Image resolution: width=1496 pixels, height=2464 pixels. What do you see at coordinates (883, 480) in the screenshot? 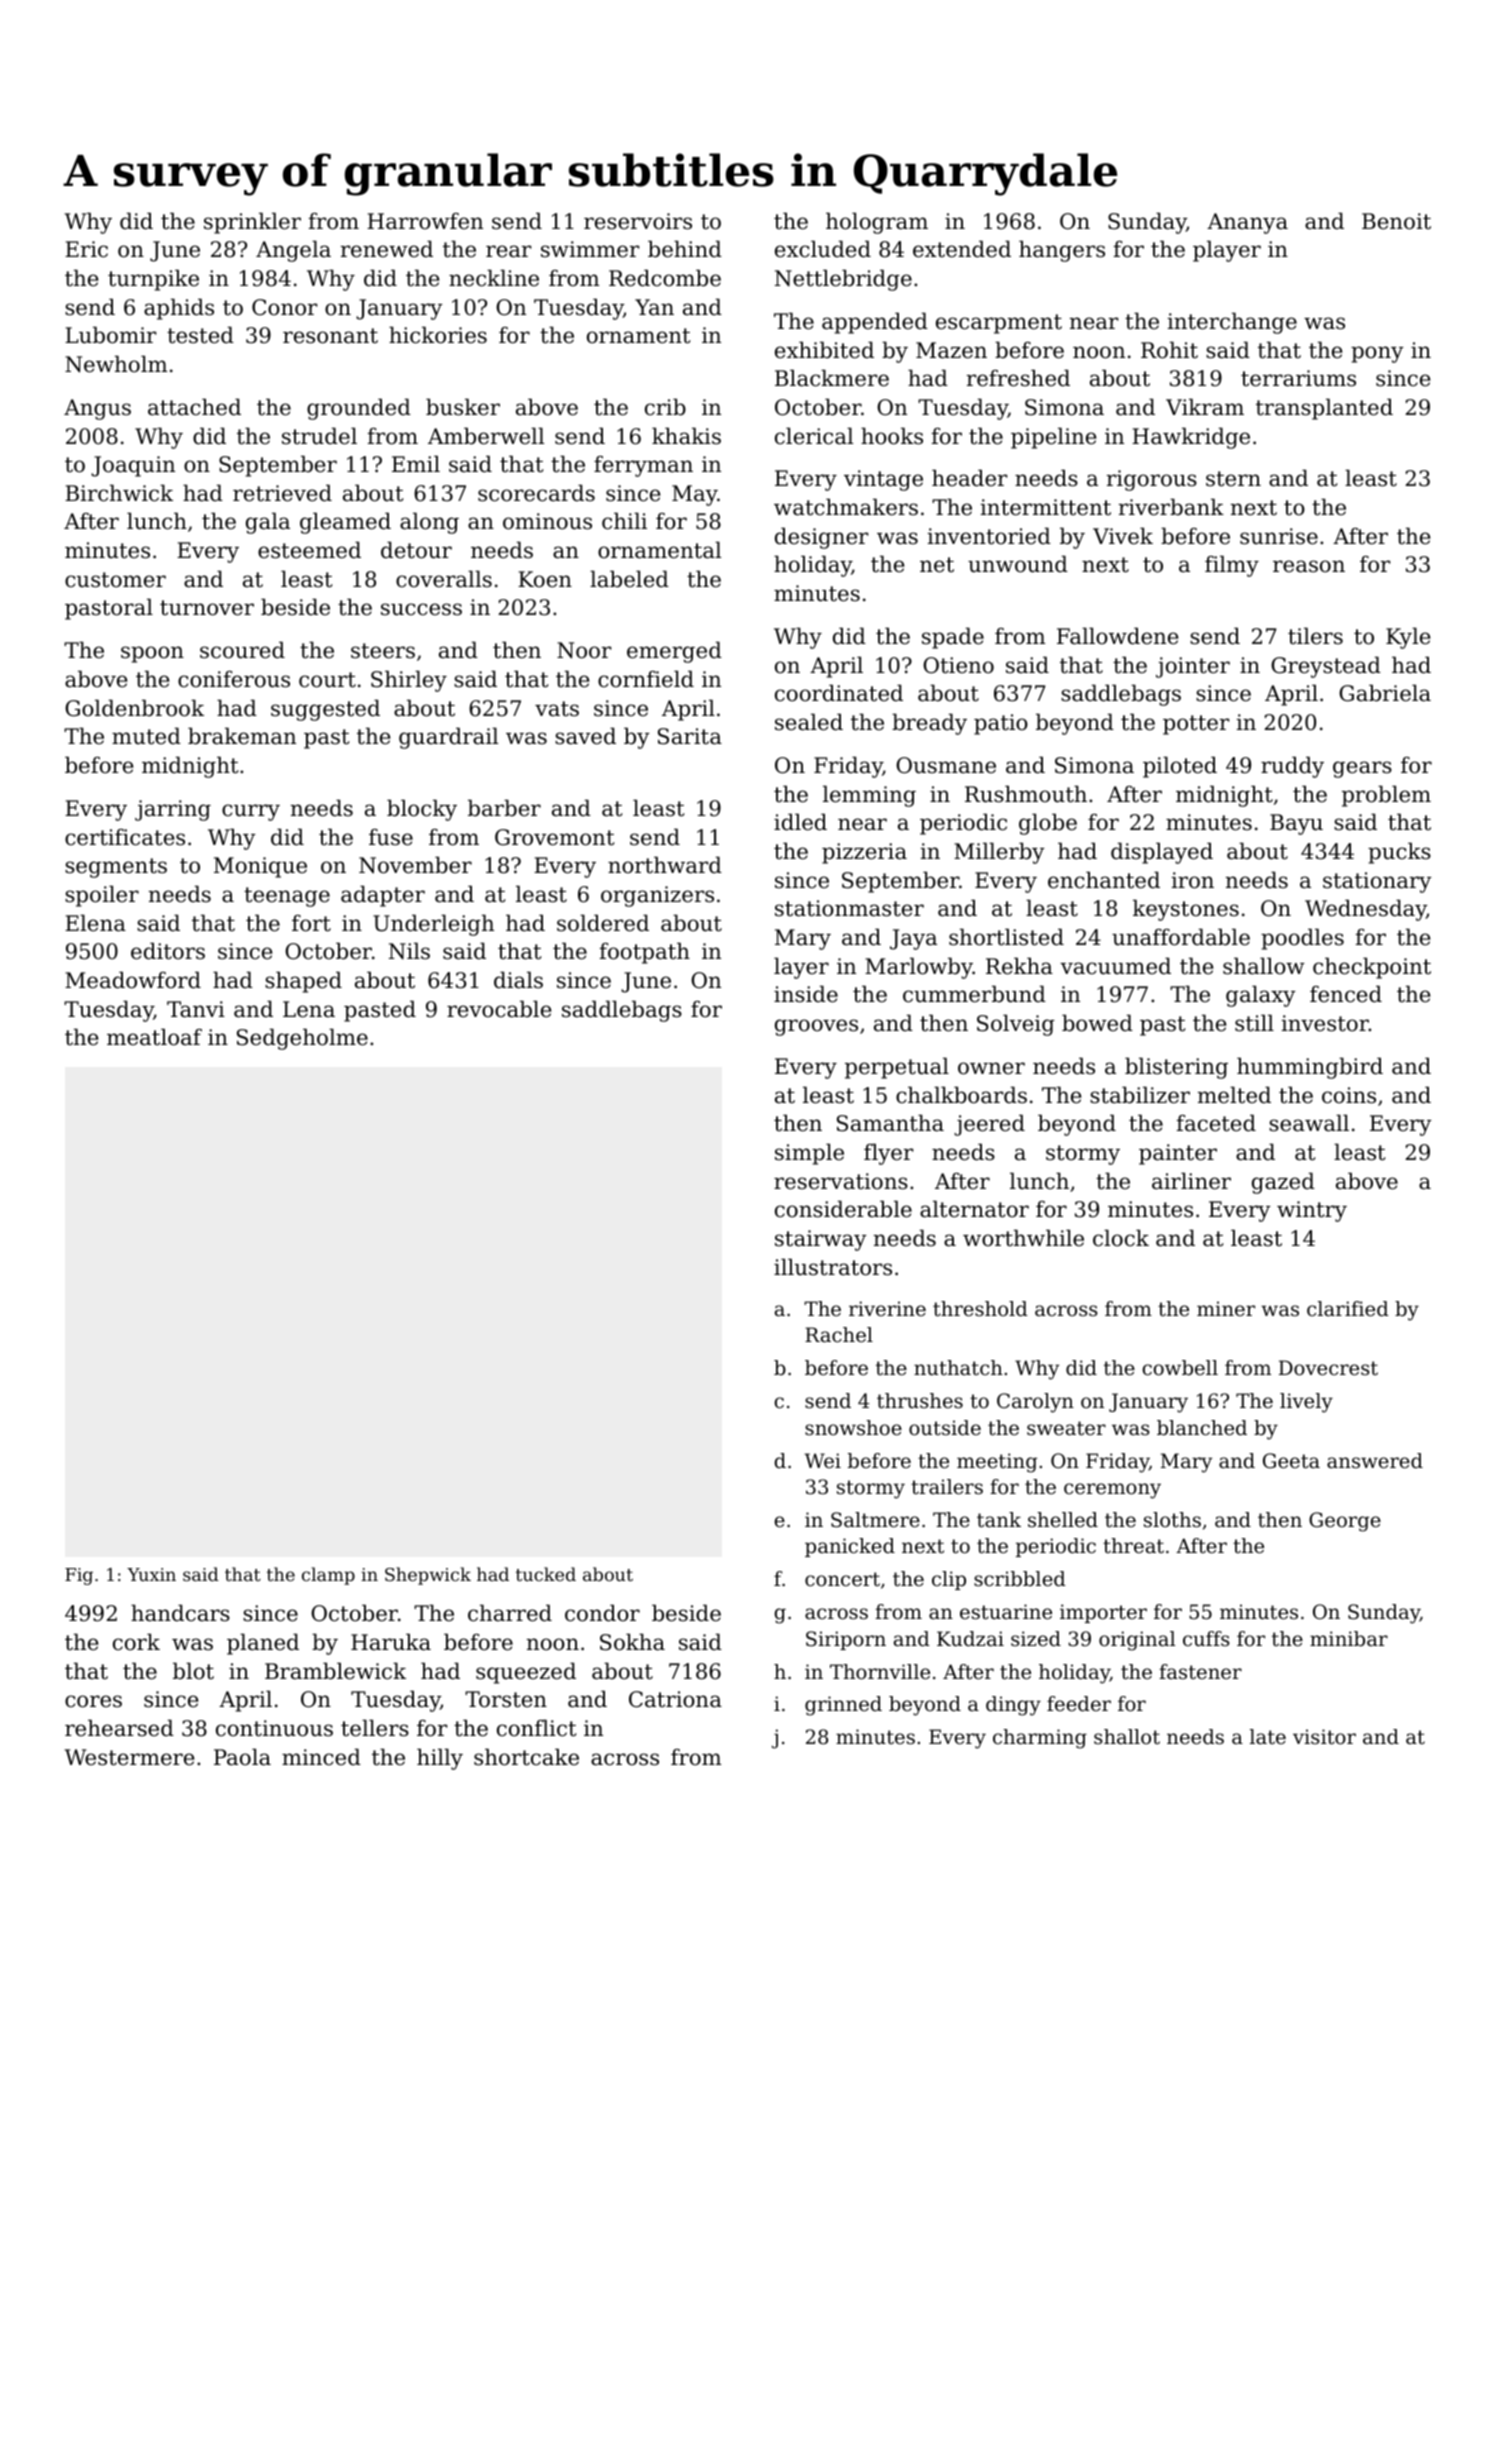
I see `vintage` at bounding box center [883, 480].
